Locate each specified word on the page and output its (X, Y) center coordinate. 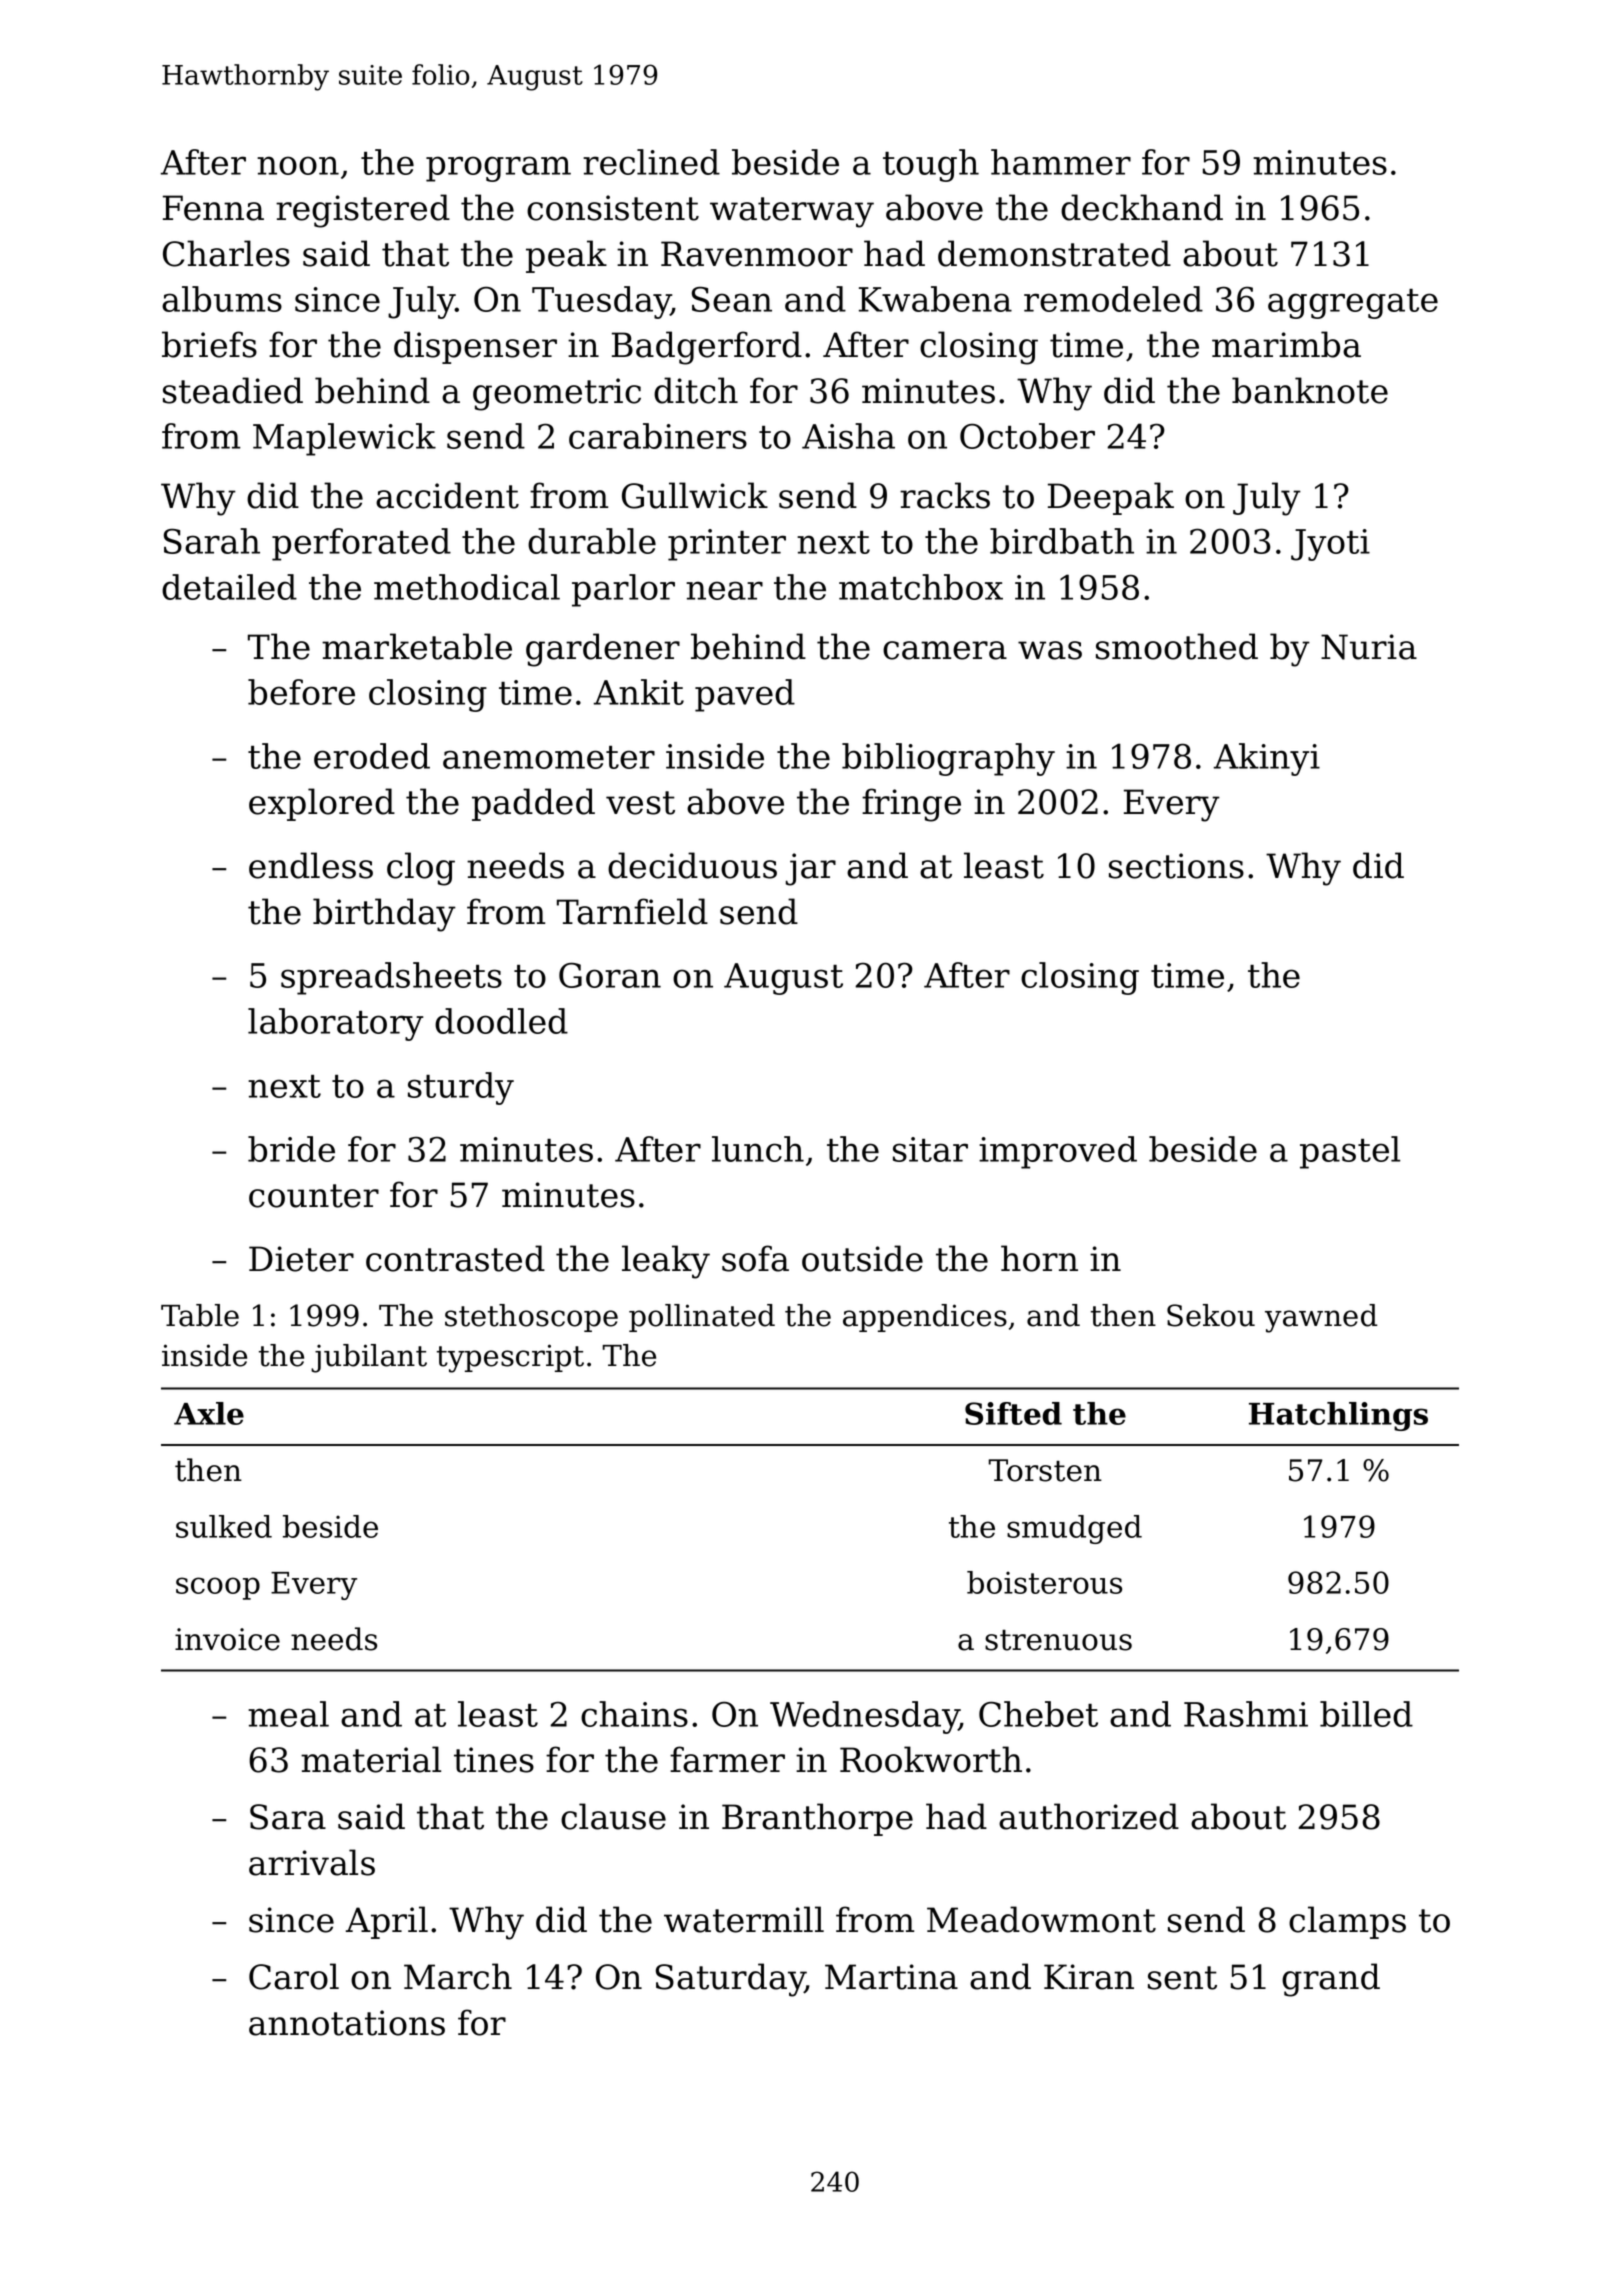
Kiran (1089, 1977)
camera (945, 650)
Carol (294, 1976)
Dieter (301, 1259)
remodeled (1113, 299)
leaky (666, 1262)
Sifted (1013, 1413)
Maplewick (344, 439)
